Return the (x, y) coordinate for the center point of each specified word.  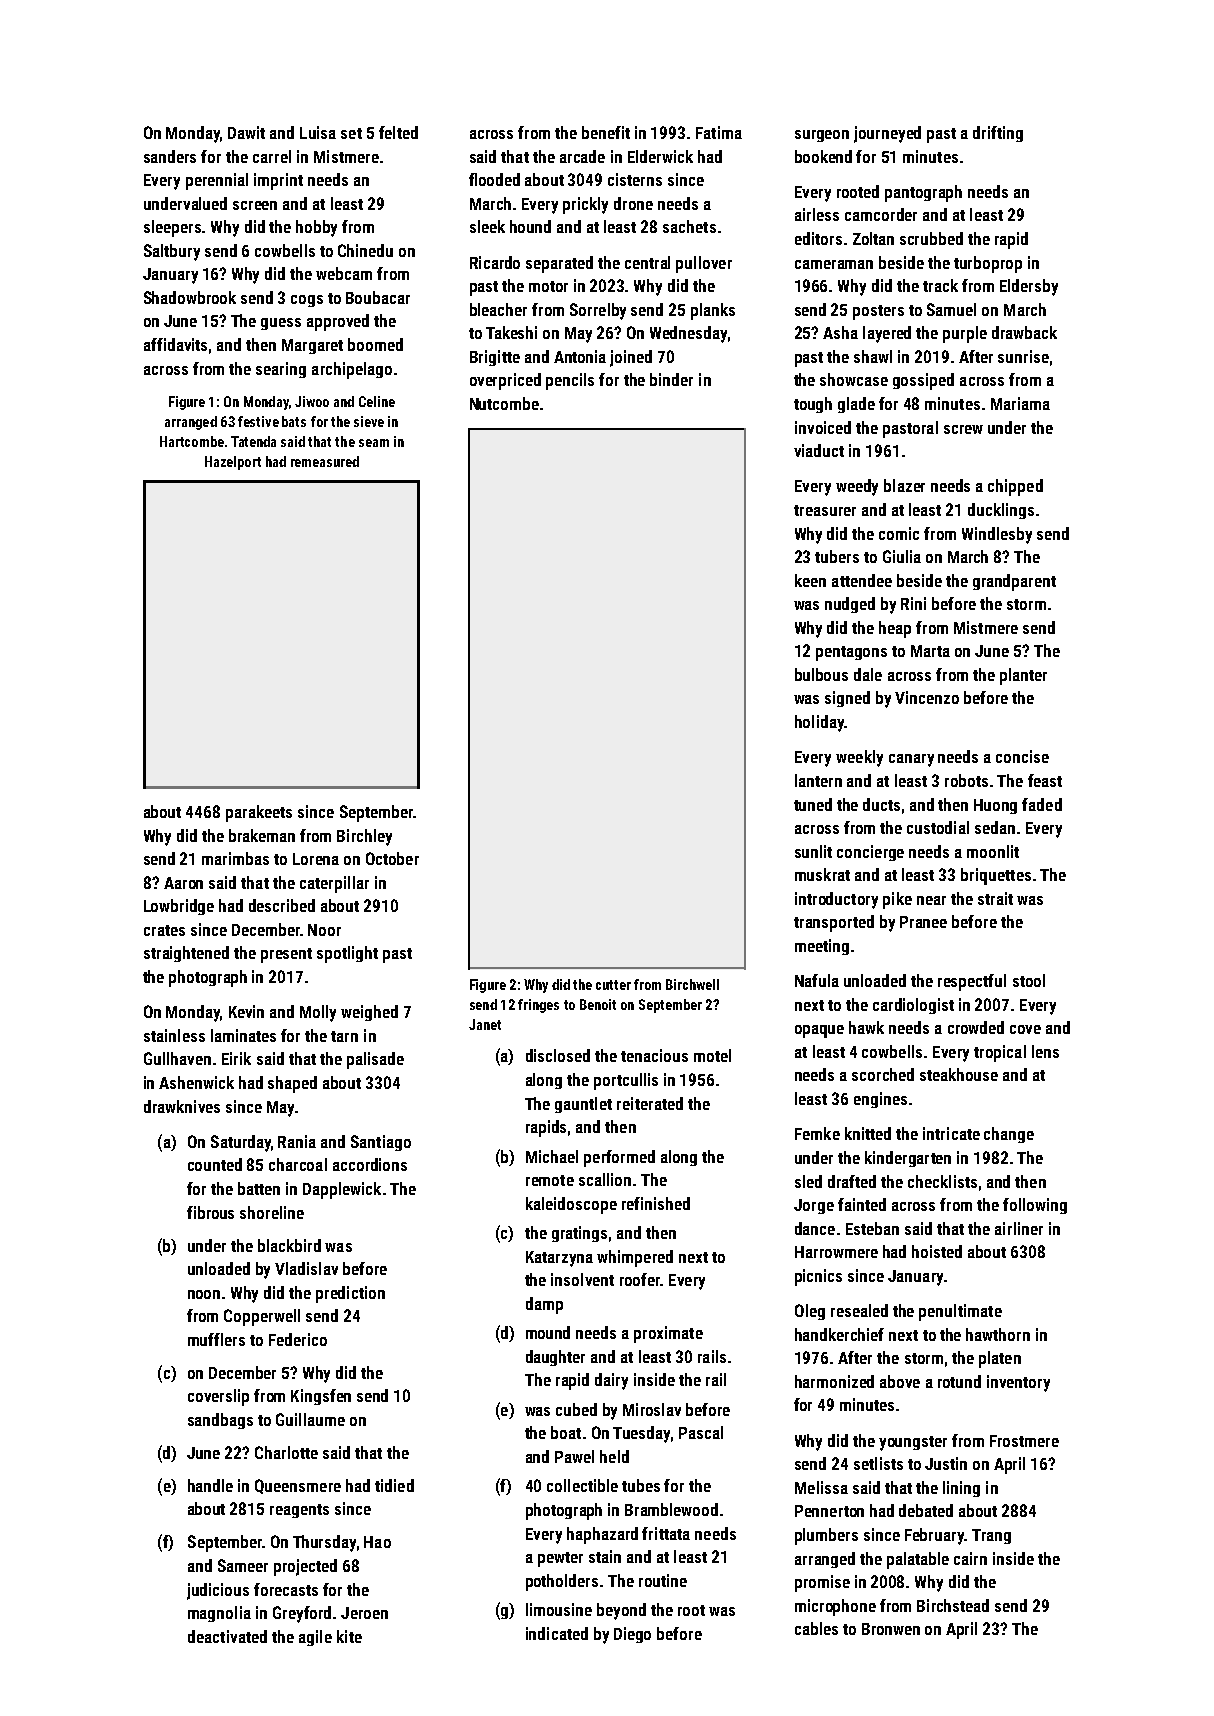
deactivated (227, 1636)
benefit (606, 132)
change (1009, 1135)
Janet (485, 1024)
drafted (852, 1181)
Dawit (246, 132)
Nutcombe (504, 403)
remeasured (325, 461)
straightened (186, 954)
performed (619, 1158)
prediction (350, 1294)
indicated (557, 1633)
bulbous (821, 674)
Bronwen (891, 1629)
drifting (998, 134)
